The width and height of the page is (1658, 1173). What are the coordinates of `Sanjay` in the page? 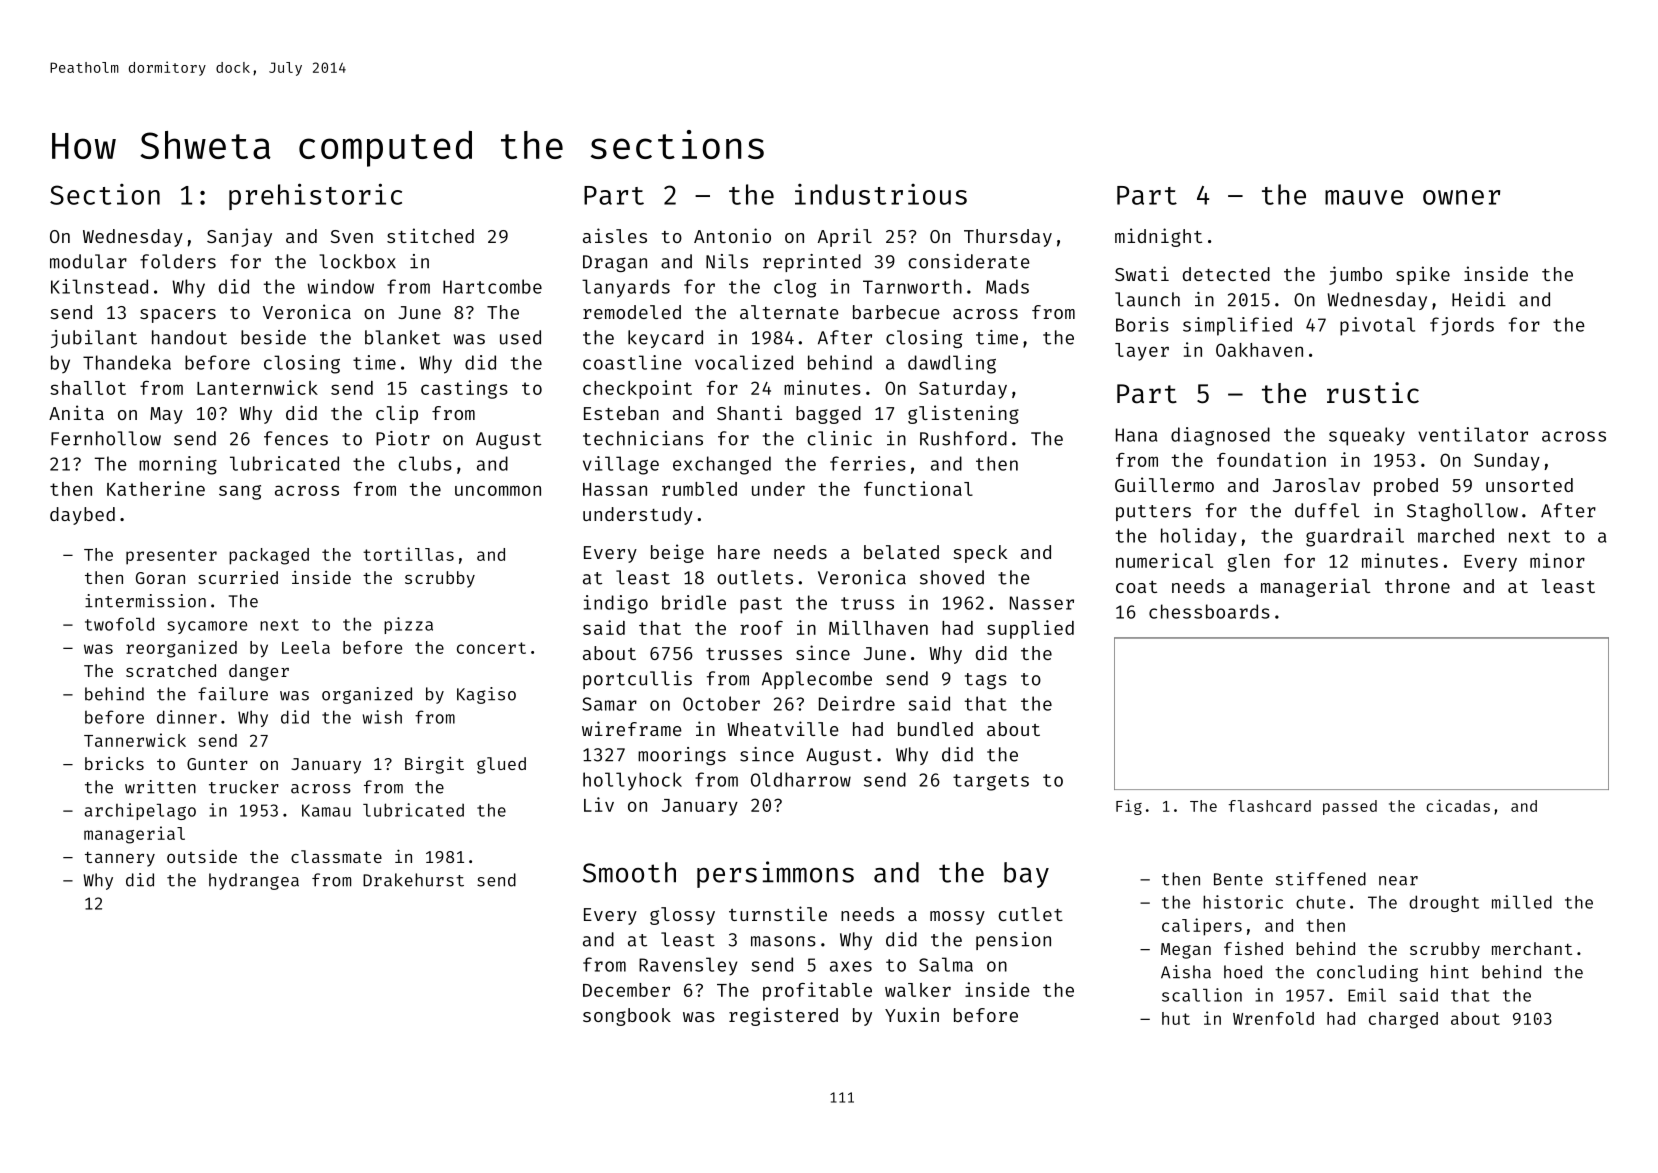 It's located at (239, 237).
